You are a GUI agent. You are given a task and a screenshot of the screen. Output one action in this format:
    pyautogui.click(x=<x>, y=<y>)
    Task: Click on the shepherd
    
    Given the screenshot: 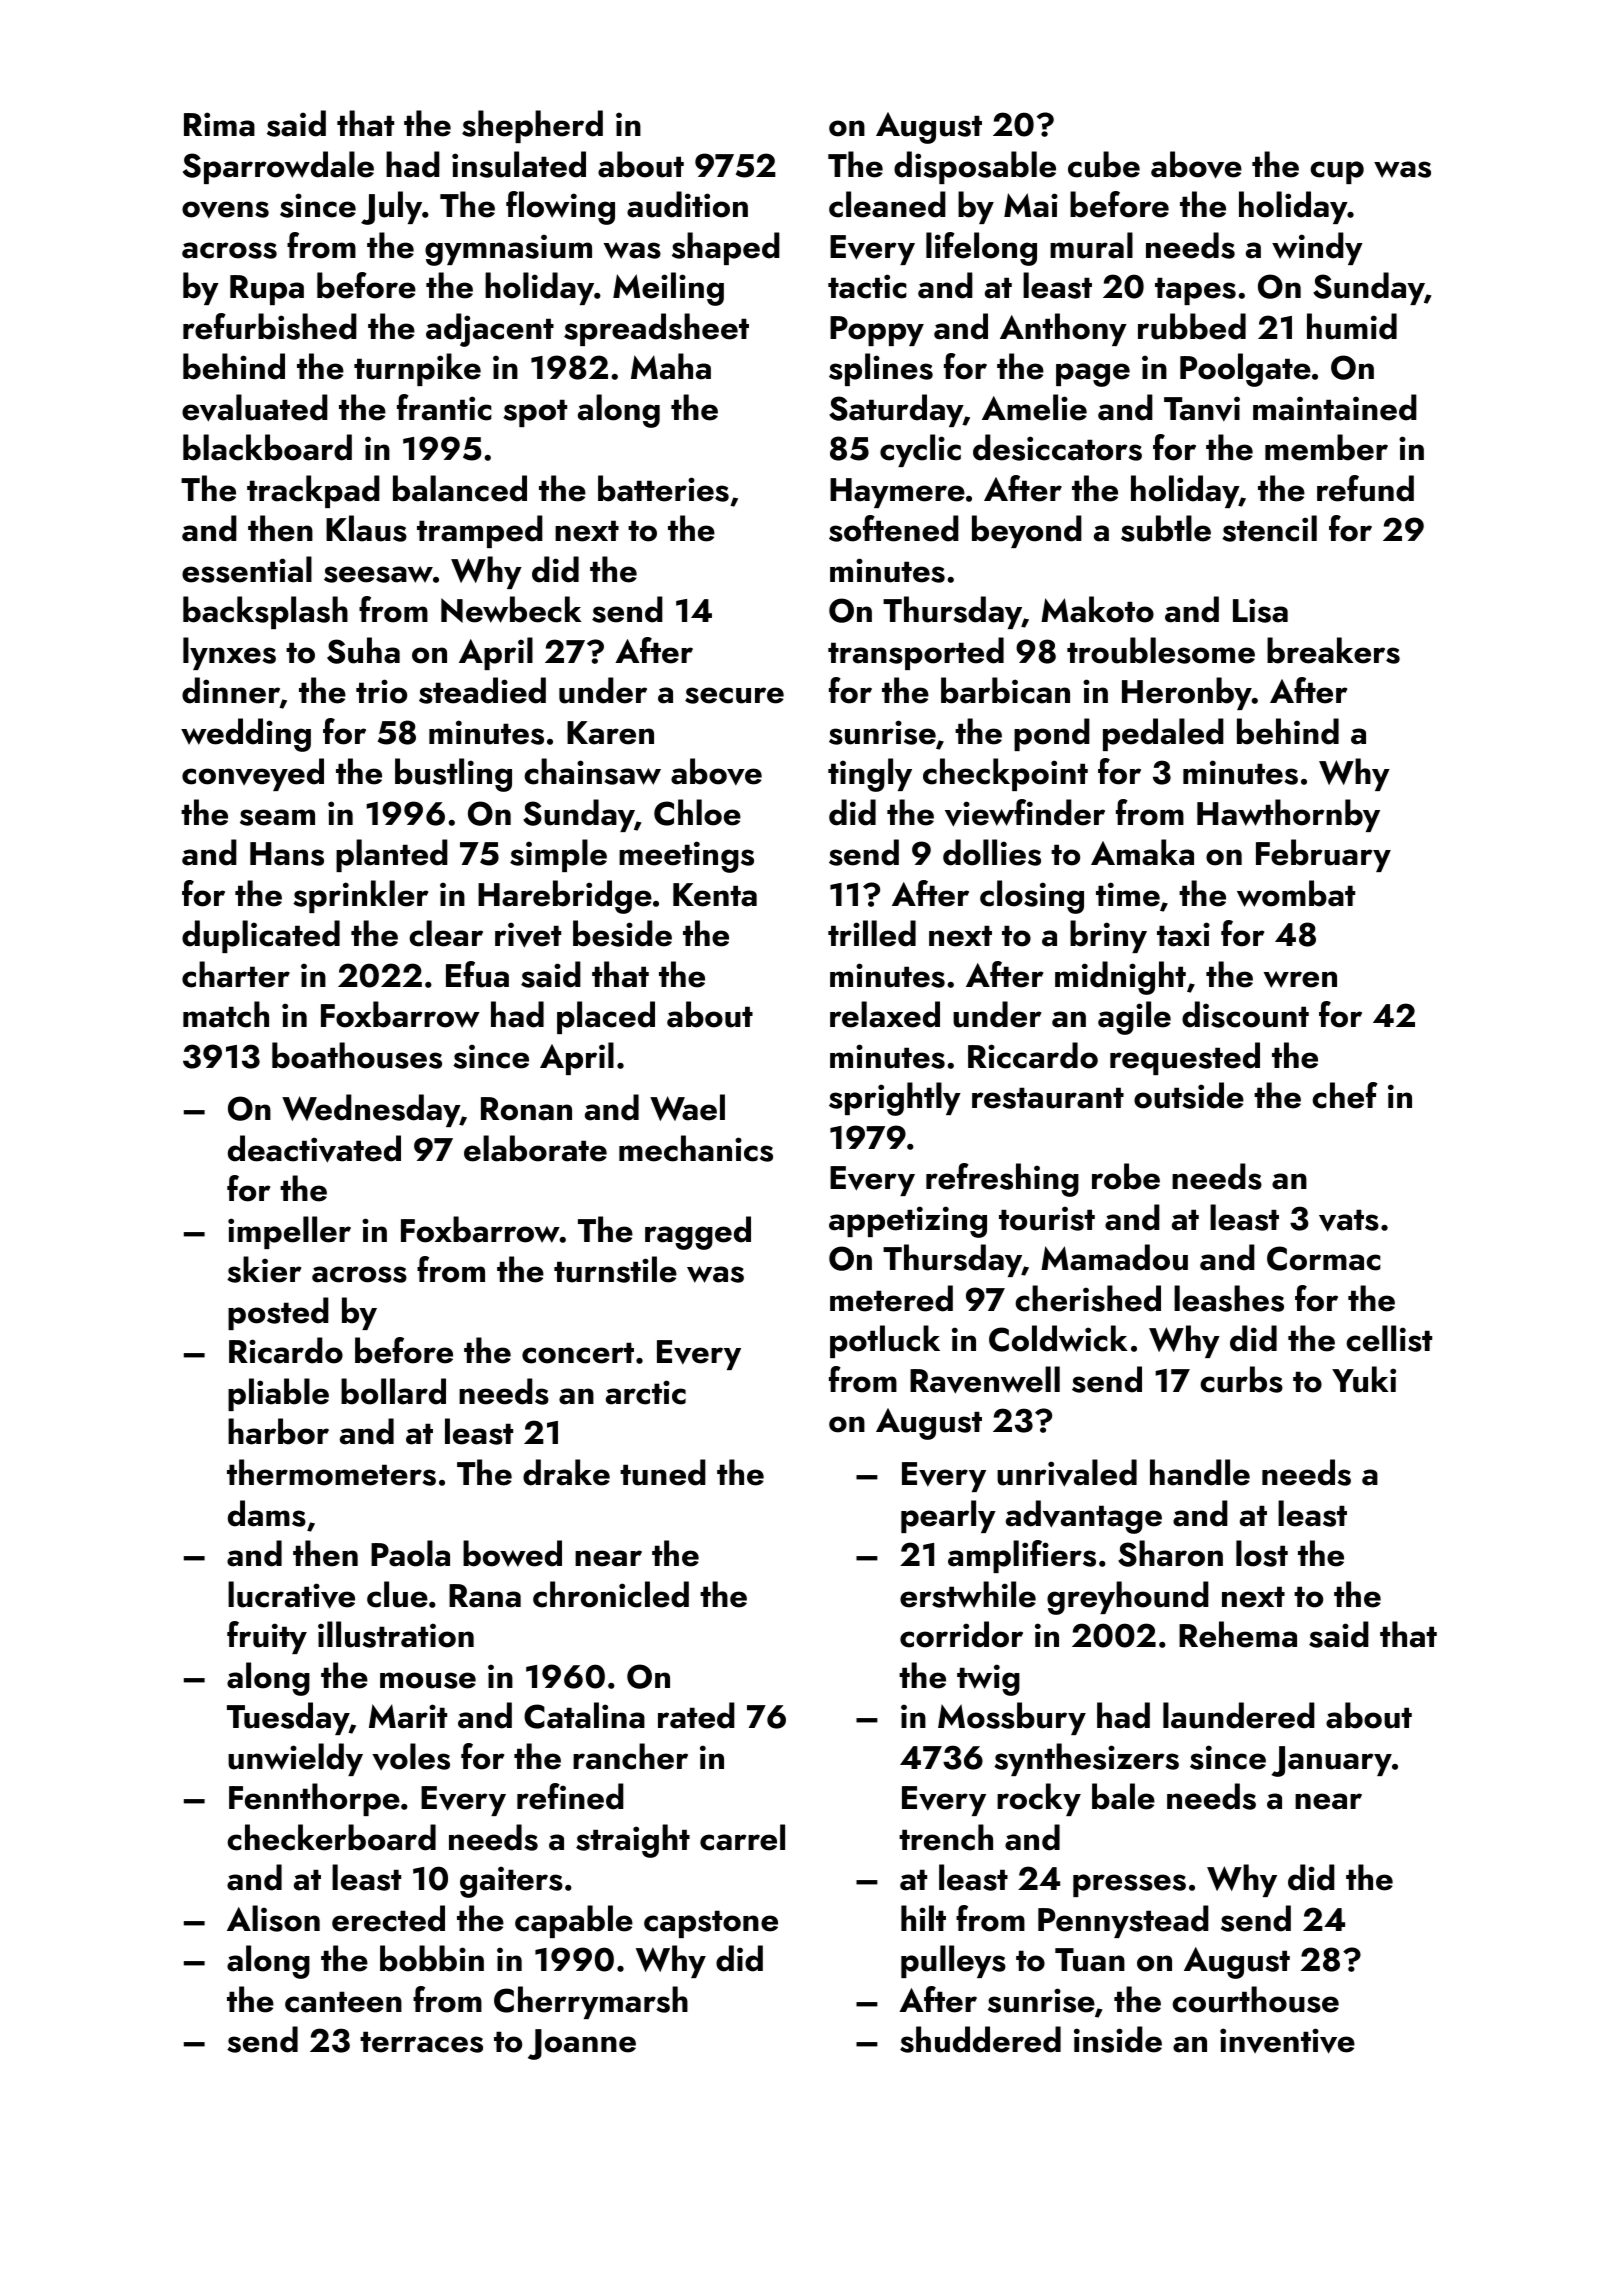 What is the action you would take?
    pyautogui.click(x=532, y=126)
